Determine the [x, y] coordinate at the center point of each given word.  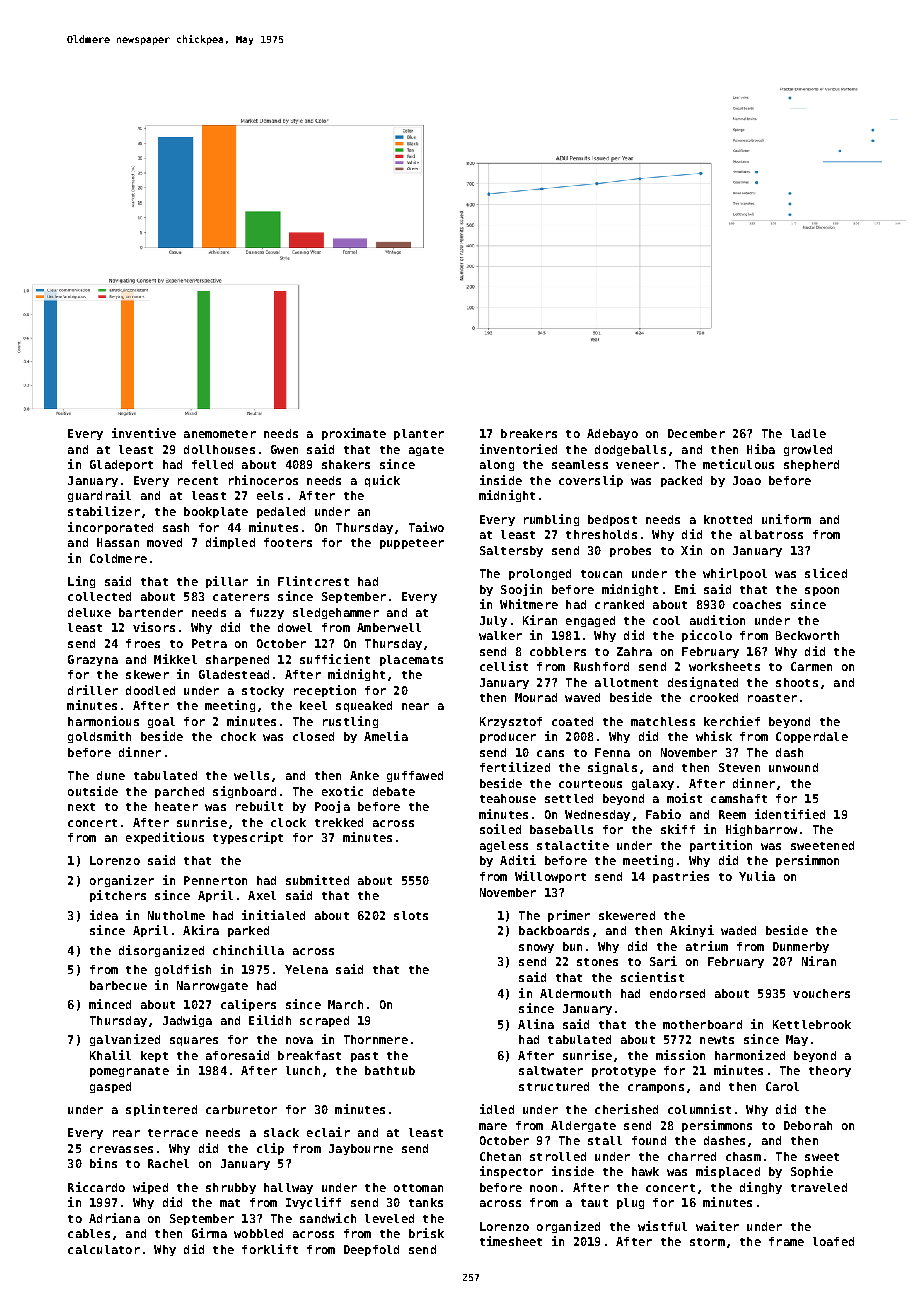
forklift [270, 1249]
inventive [144, 433]
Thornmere [376, 1039]
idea [104, 915]
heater [176, 806]
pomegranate [129, 1072]
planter [419, 434]
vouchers [821, 993]
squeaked [364, 706]
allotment [626, 682]
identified [790, 814]
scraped [324, 1021]
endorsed [677, 993]
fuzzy [267, 613]
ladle [808, 433]
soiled [500, 829]
